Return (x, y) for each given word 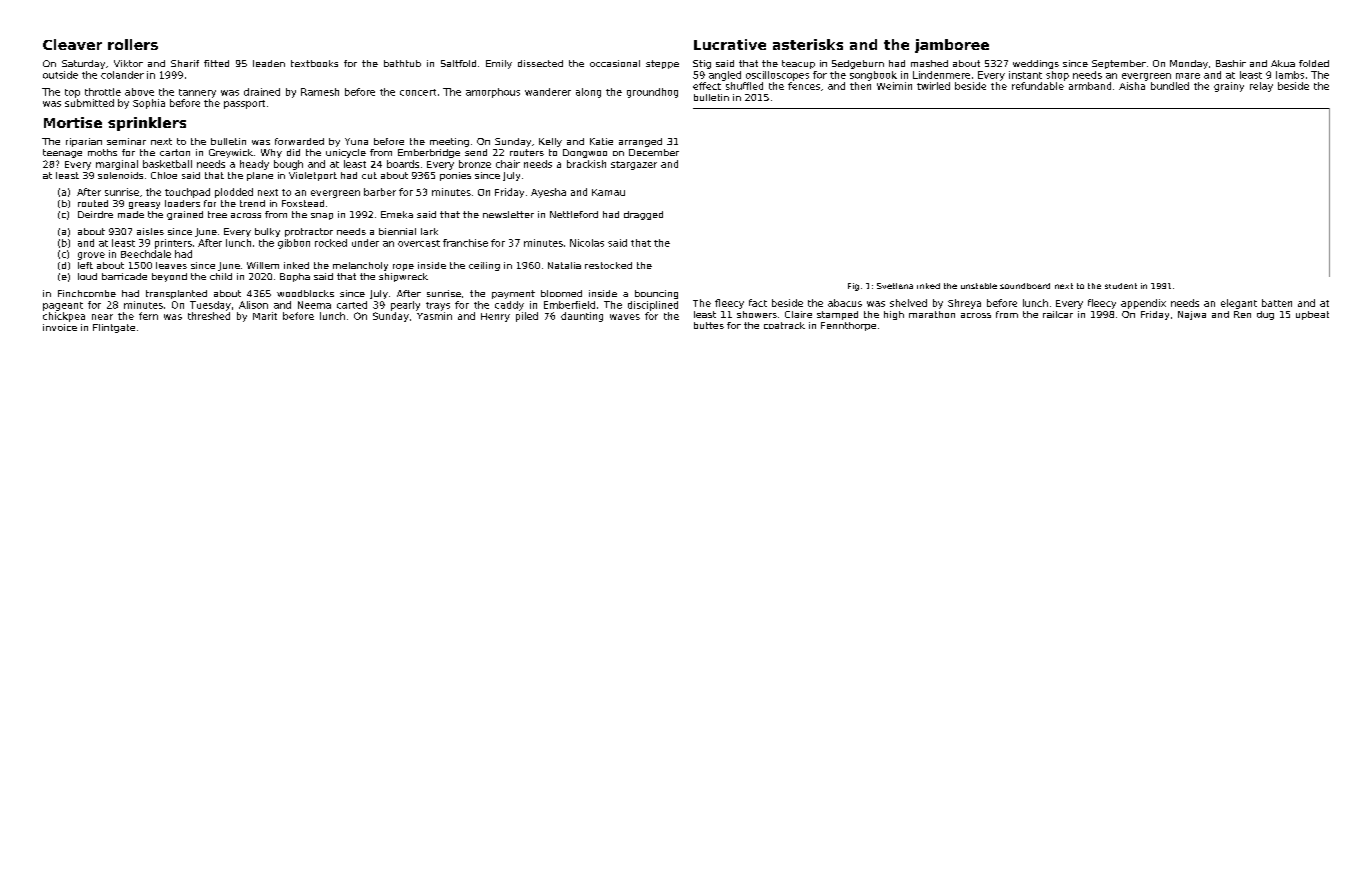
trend (252, 203)
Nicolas (587, 243)
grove (91, 256)
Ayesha (548, 193)
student (1121, 286)
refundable (1038, 86)
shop (1057, 76)
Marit (265, 316)
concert (418, 92)
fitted (216, 63)
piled (527, 317)
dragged (643, 215)
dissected (540, 63)
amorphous (493, 93)
